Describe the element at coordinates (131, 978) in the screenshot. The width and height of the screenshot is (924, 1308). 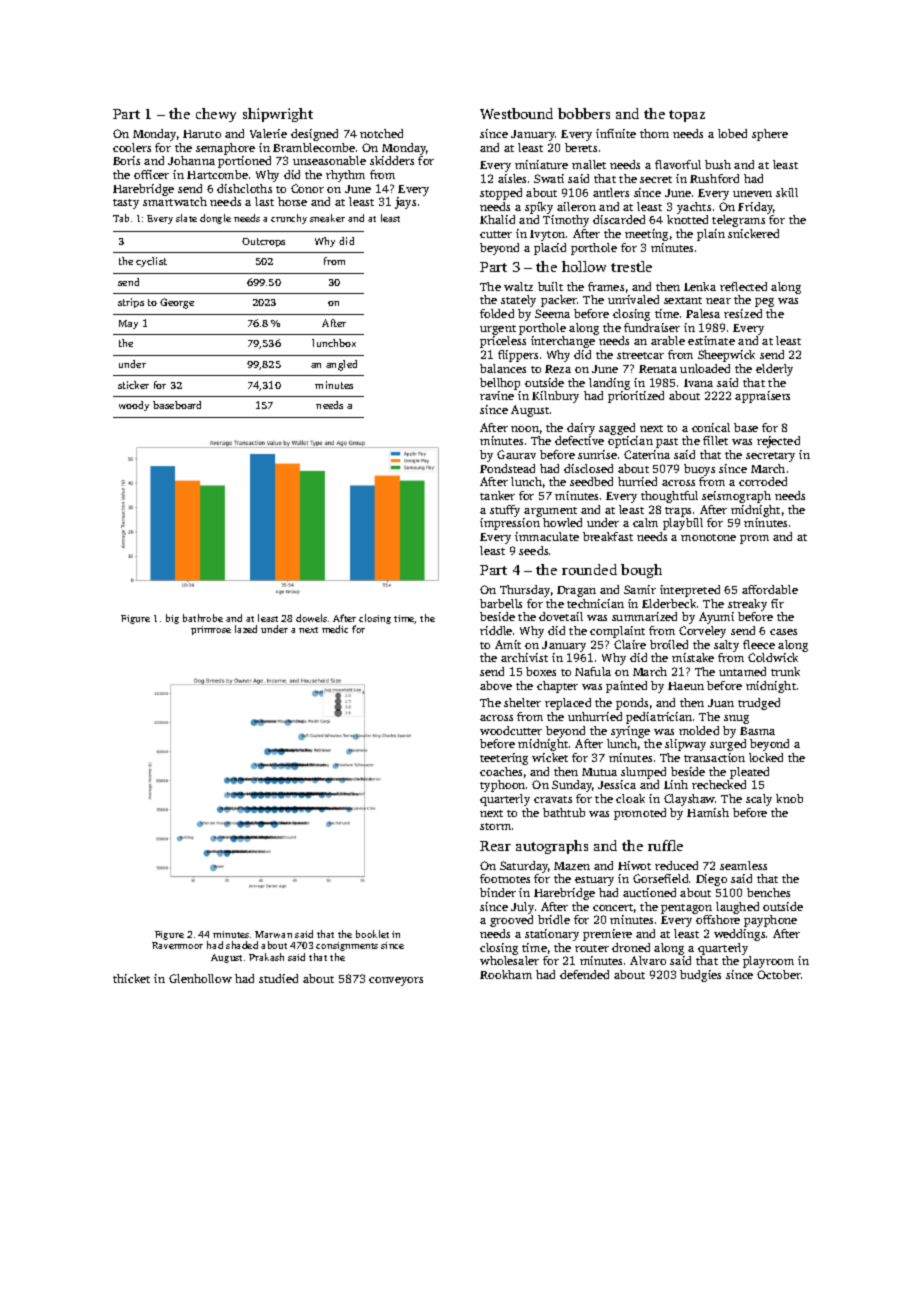
I see `thicket` at that location.
